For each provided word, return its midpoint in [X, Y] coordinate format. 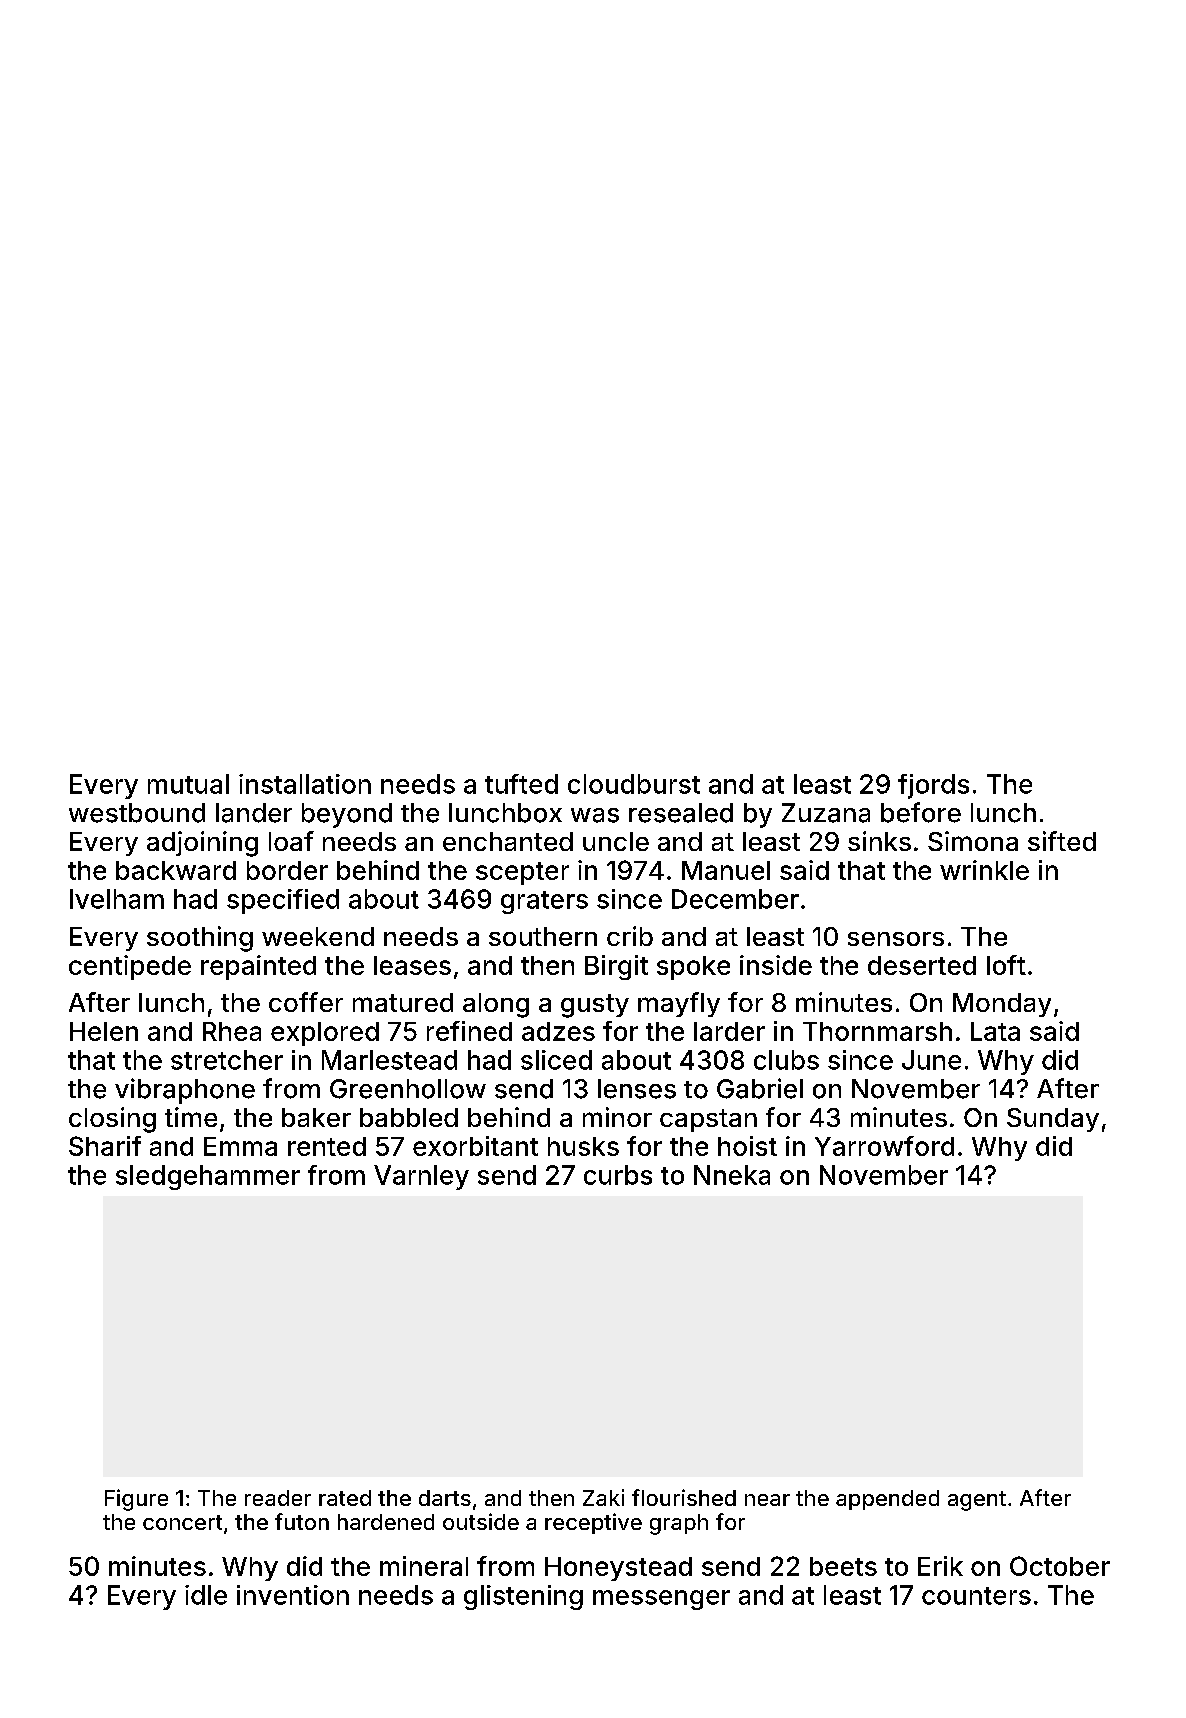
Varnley [421, 1177]
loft [1006, 965]
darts [445, 1498]
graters [544, 902]
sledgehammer [208, 1177]
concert [182, 1522]
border [287, 870]
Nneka [732, 1175]
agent [977, 1501]
